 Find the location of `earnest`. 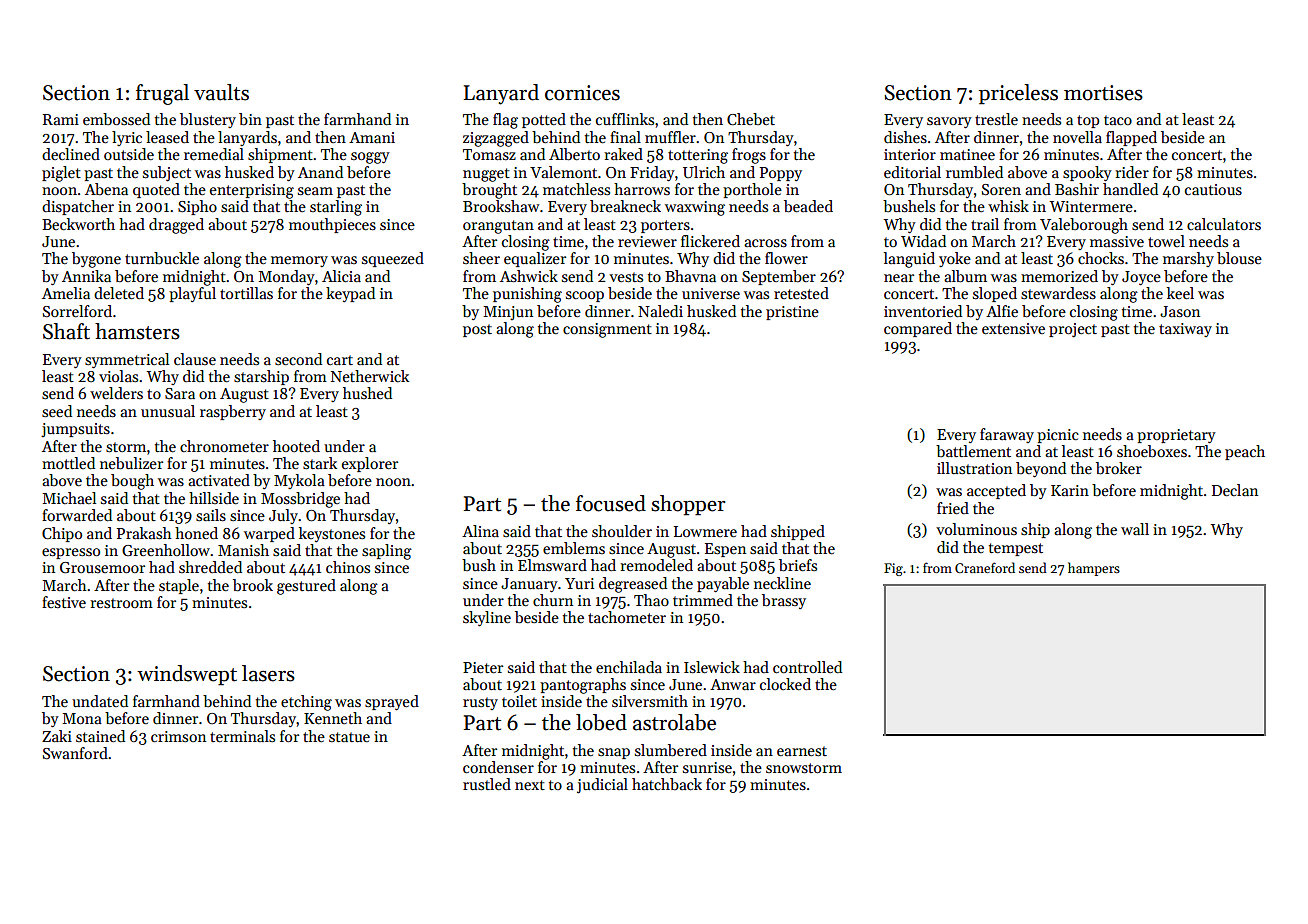

earnest is located at coordinates (802, 751).
